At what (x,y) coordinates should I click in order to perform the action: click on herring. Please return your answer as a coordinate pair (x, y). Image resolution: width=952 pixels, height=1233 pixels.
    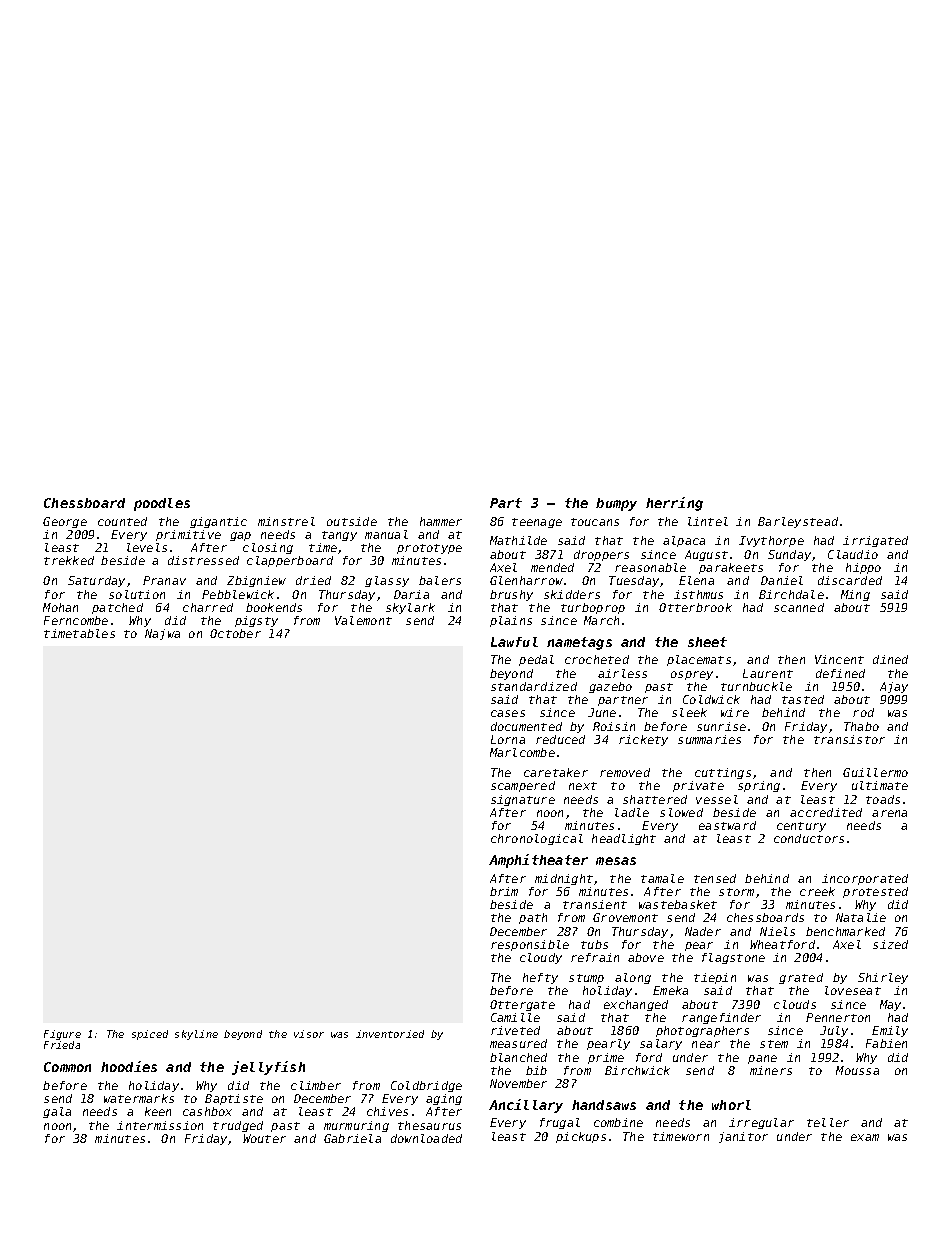
    Looking at the image, I should click on (674, 504).
